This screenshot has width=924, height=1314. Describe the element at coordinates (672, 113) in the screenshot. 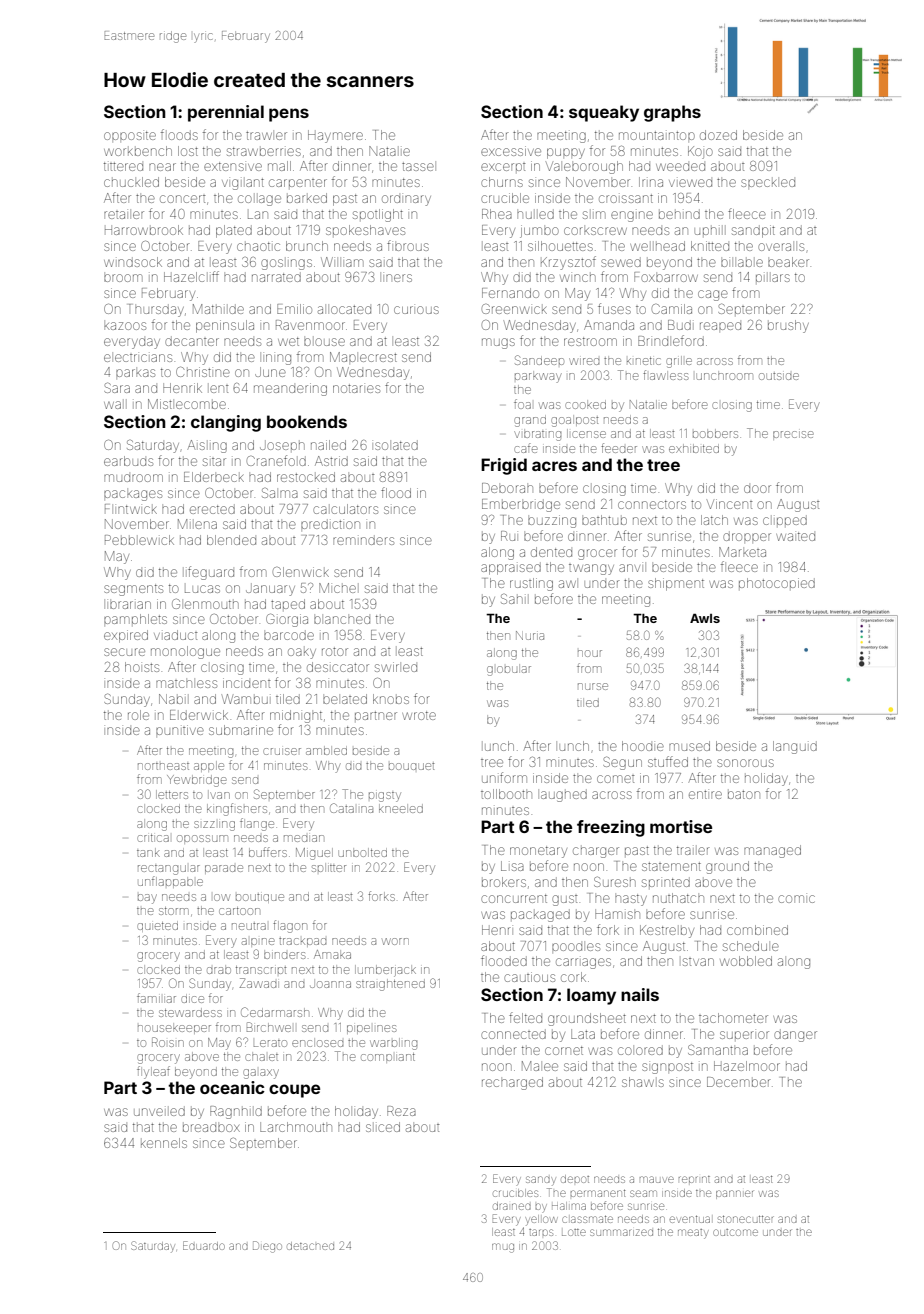

I see `graphs` at that location.
